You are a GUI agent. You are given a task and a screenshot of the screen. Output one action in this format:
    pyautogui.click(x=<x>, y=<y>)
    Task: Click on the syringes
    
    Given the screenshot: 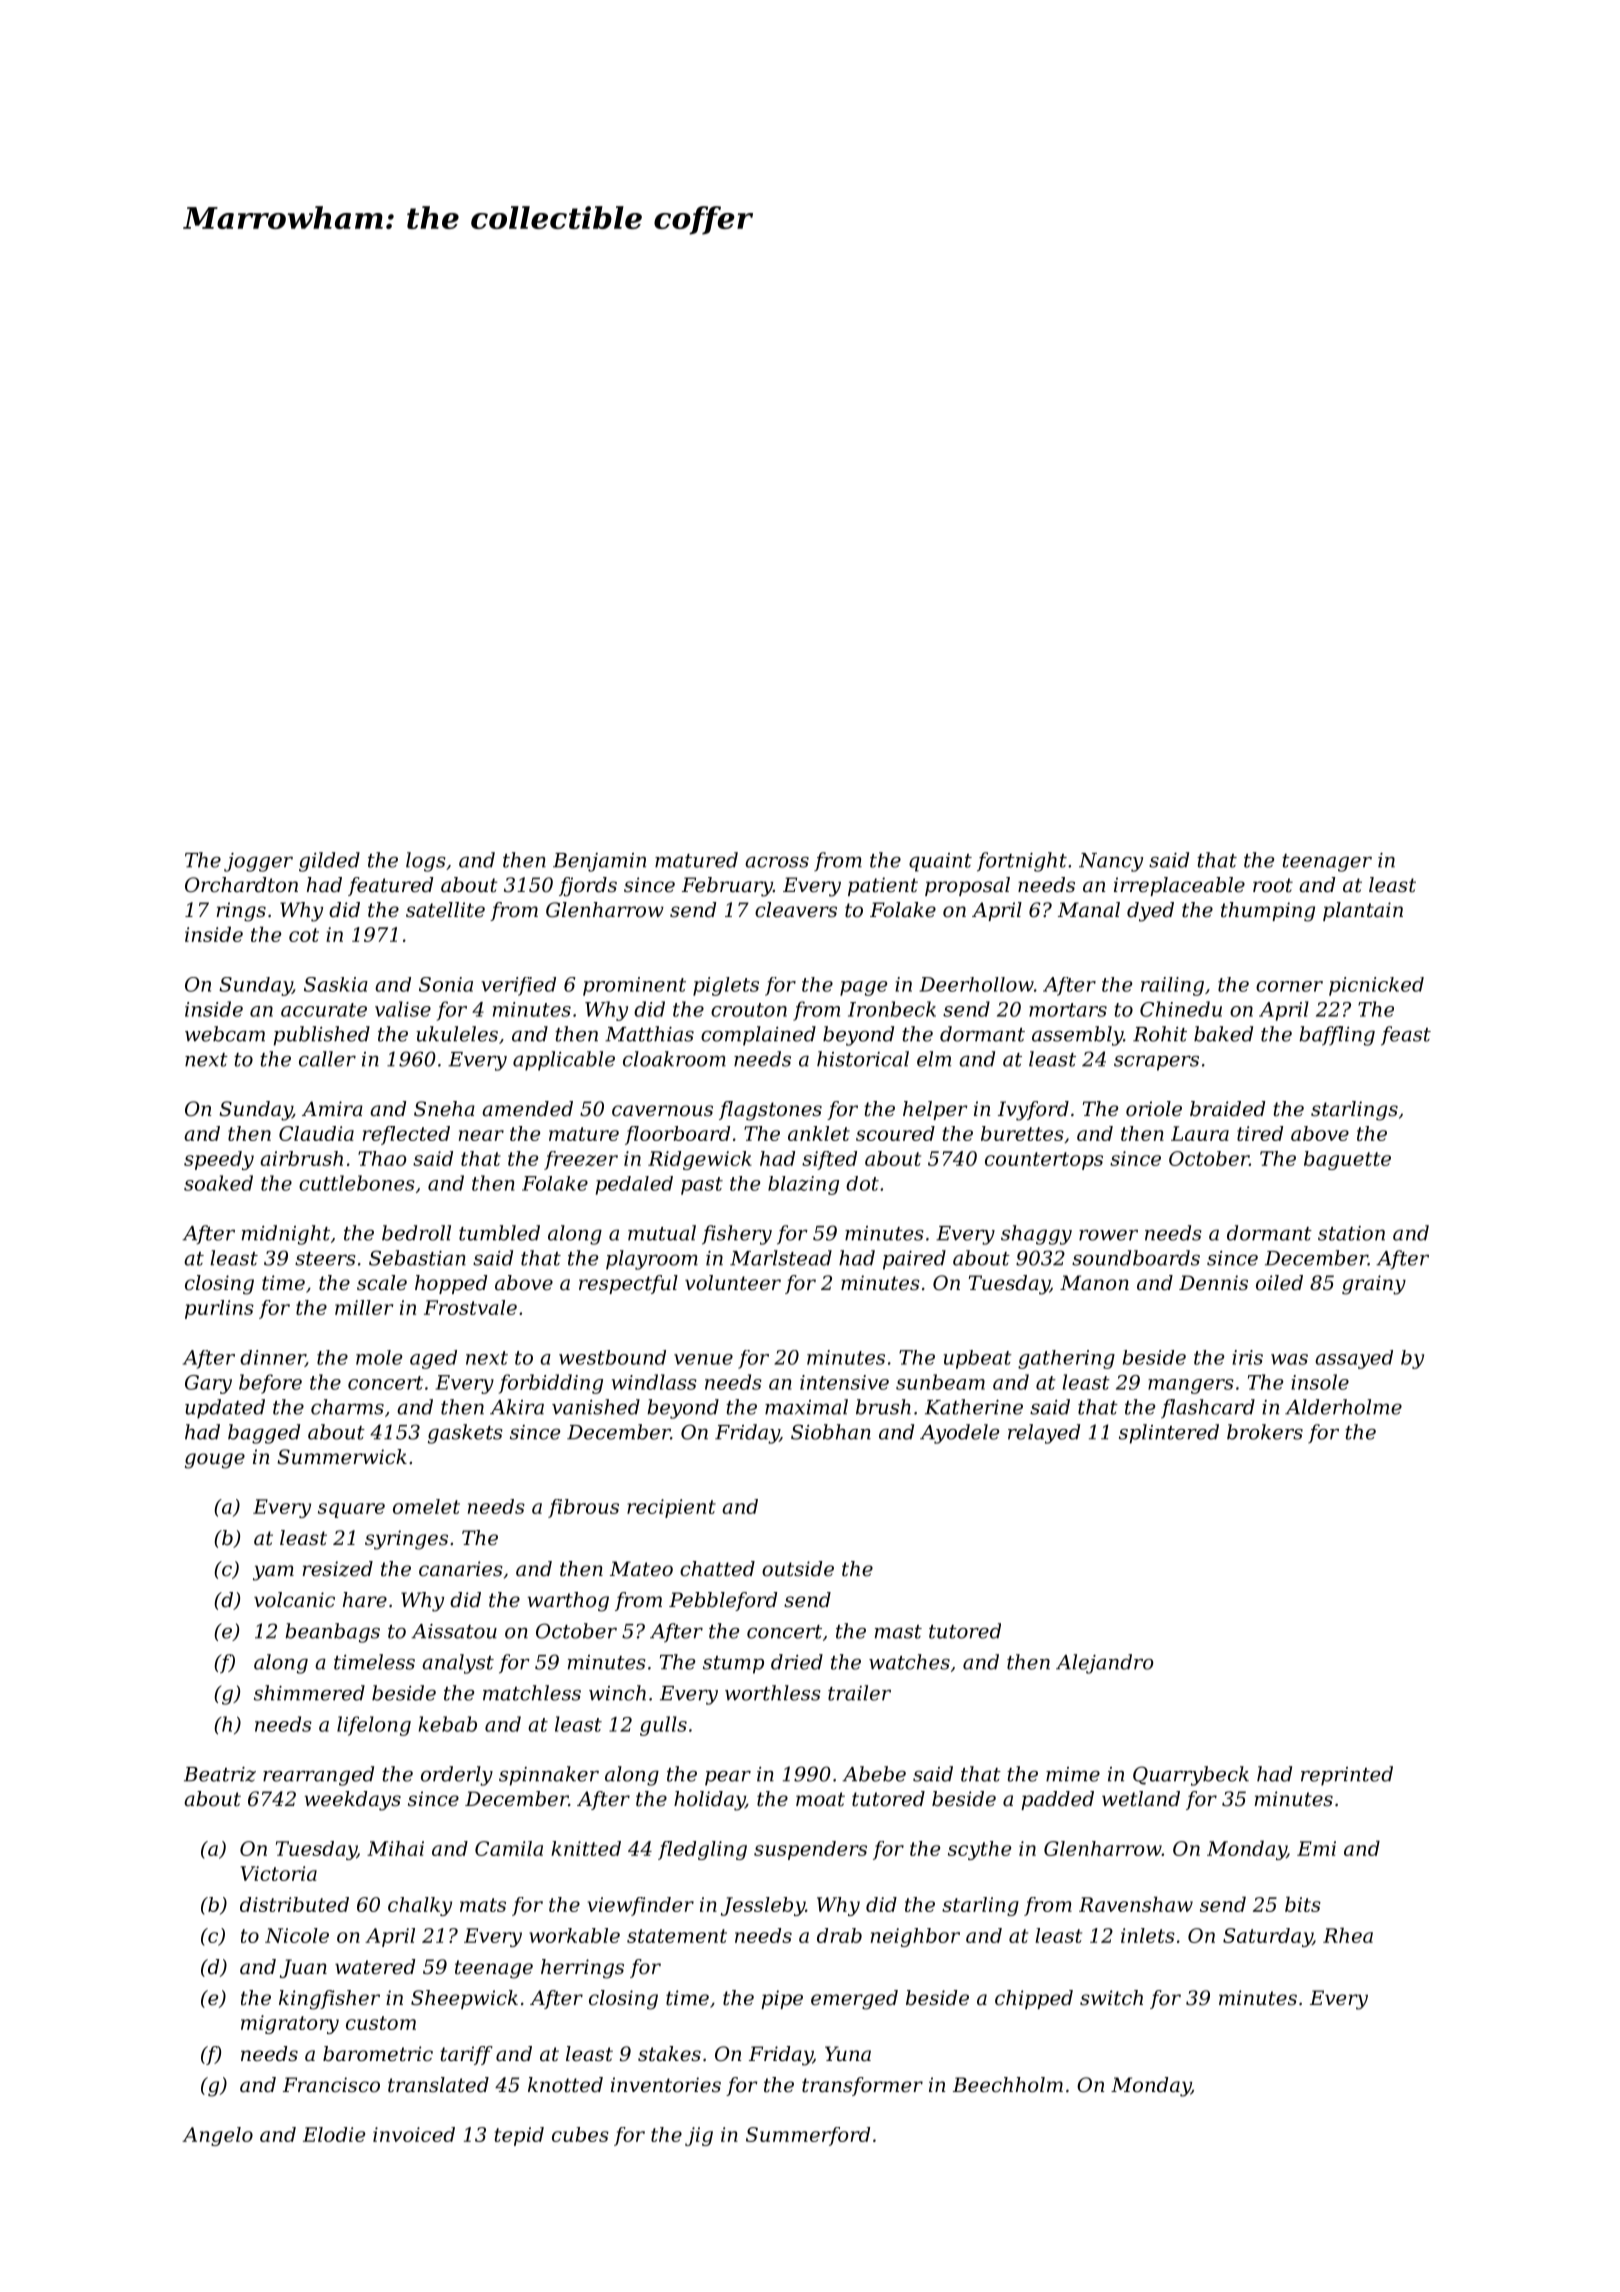 What is the action you would take?
    pyautogui.click(x=406, y=1540)
